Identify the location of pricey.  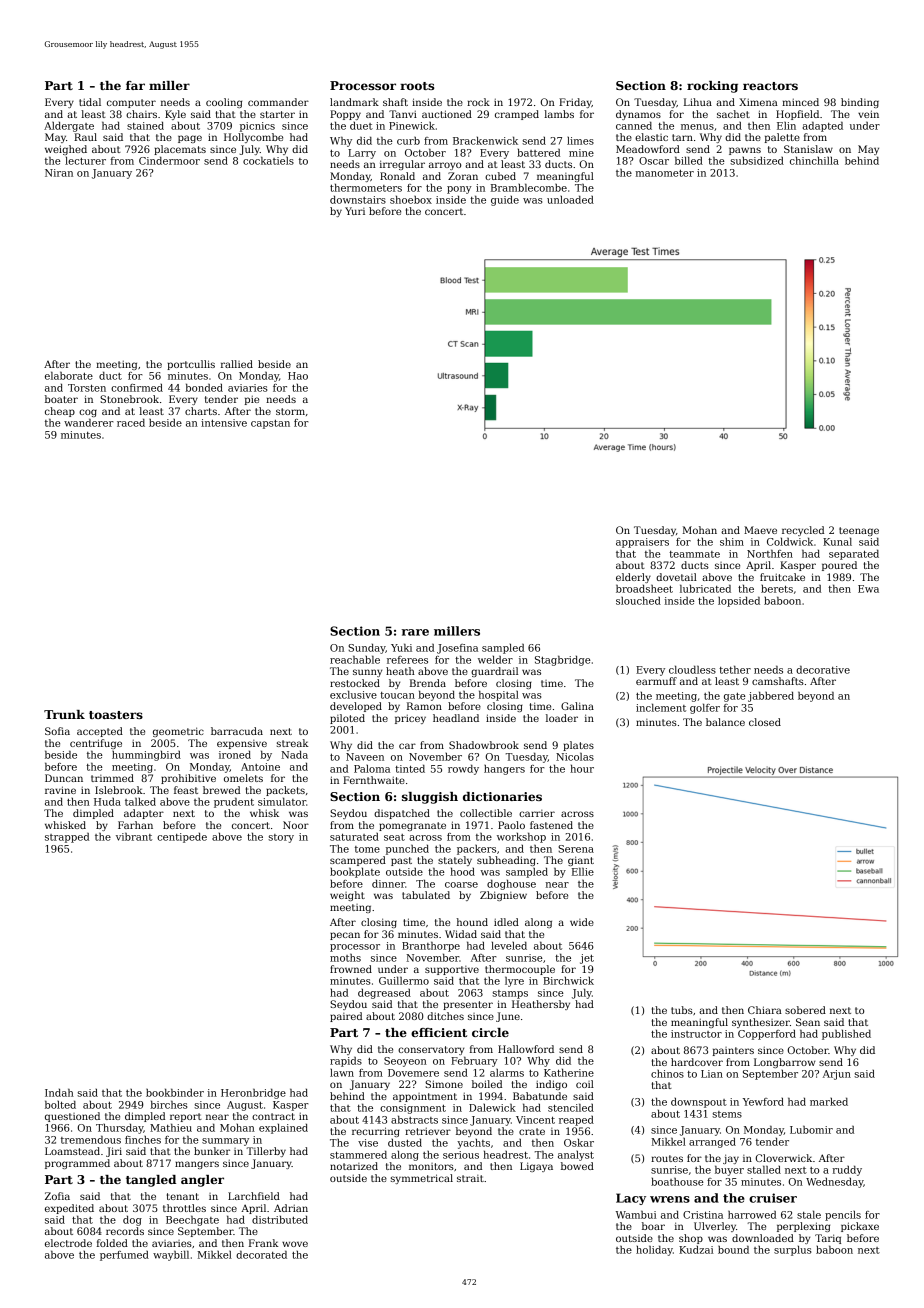
(410, 719).
